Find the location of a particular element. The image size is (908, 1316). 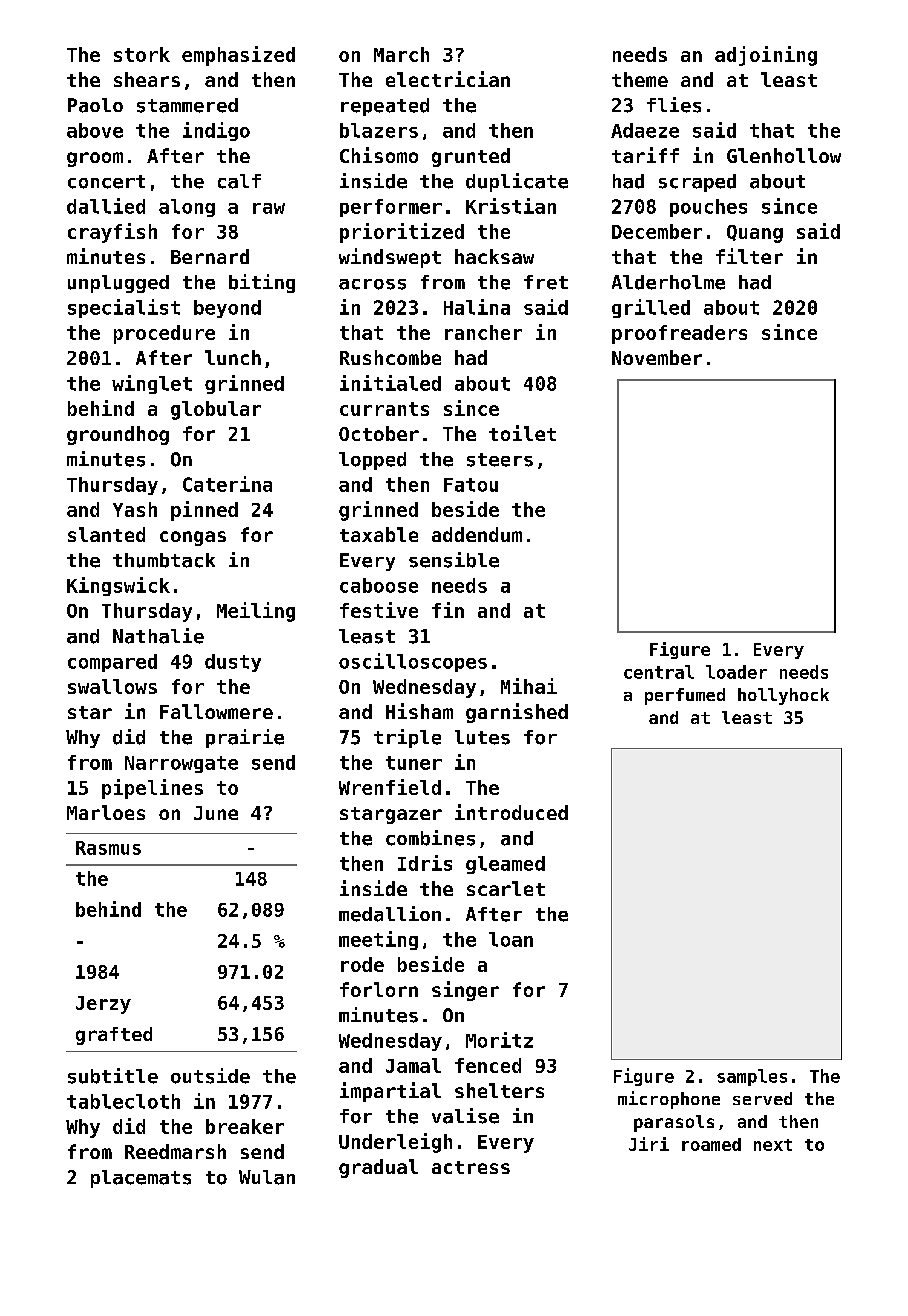

June is located at coordinates (216, 813).
